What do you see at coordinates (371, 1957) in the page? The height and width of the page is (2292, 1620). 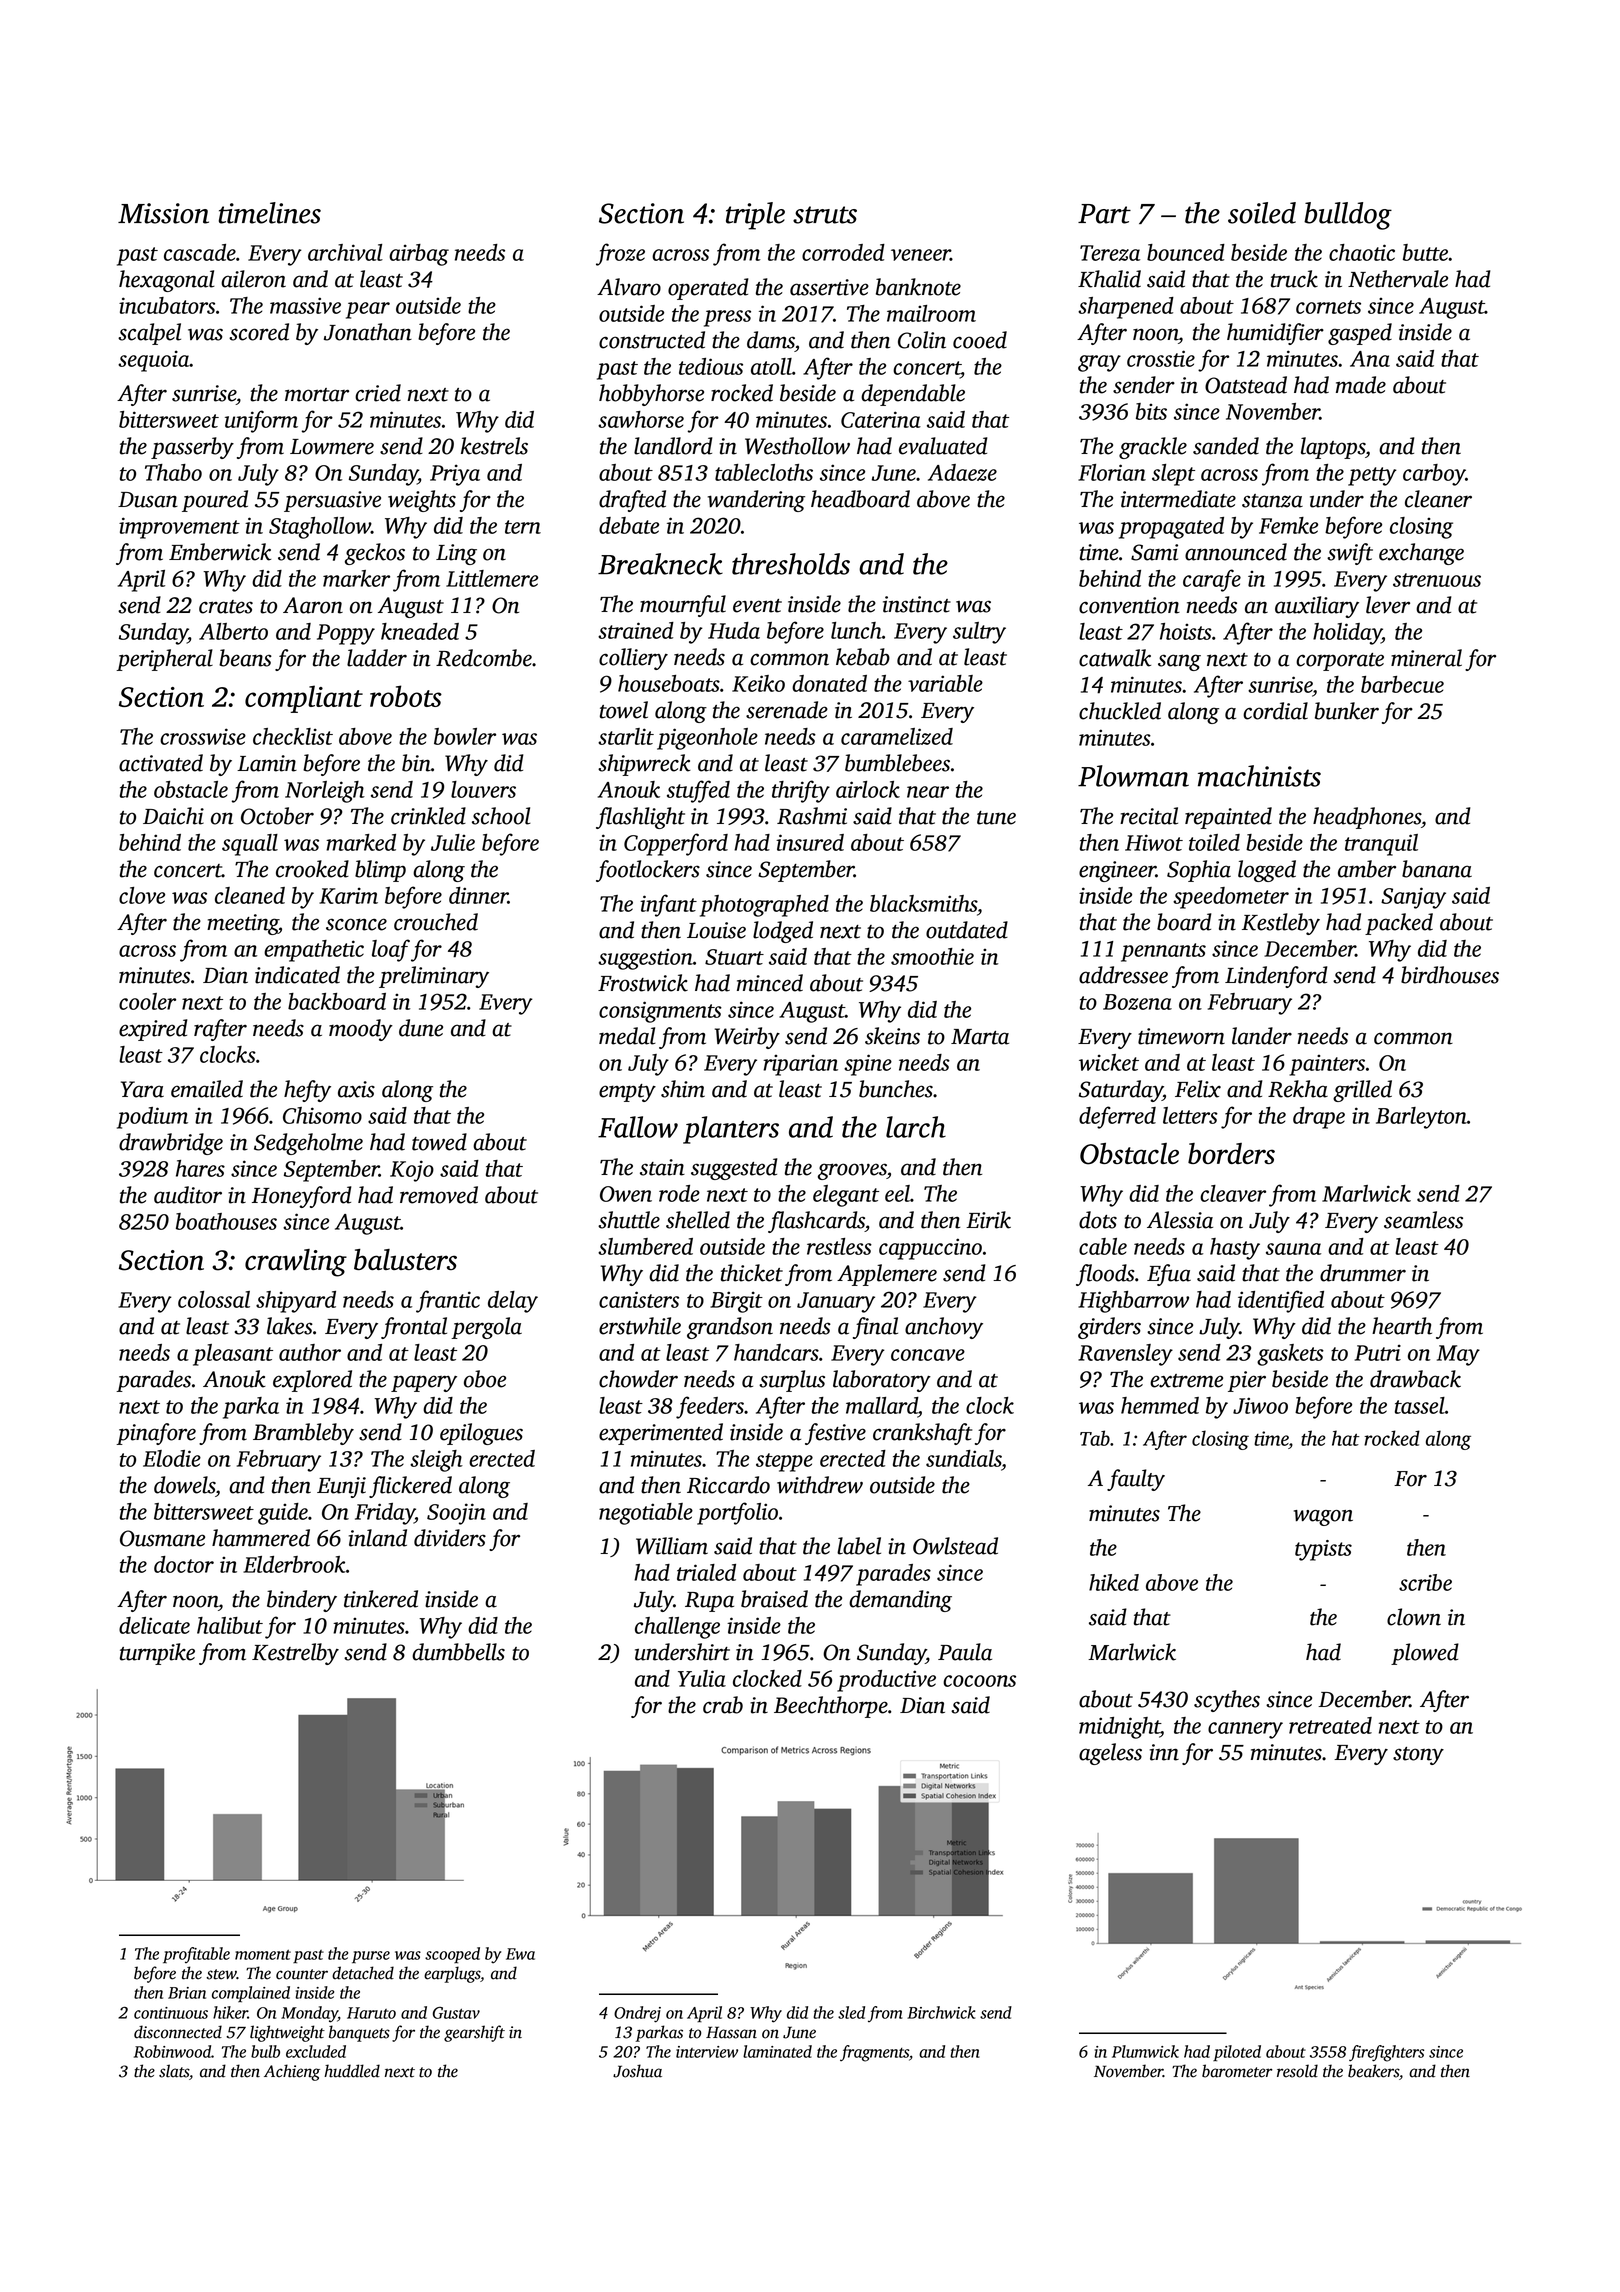 I see `purse` at bounding box center [371, 1957].
